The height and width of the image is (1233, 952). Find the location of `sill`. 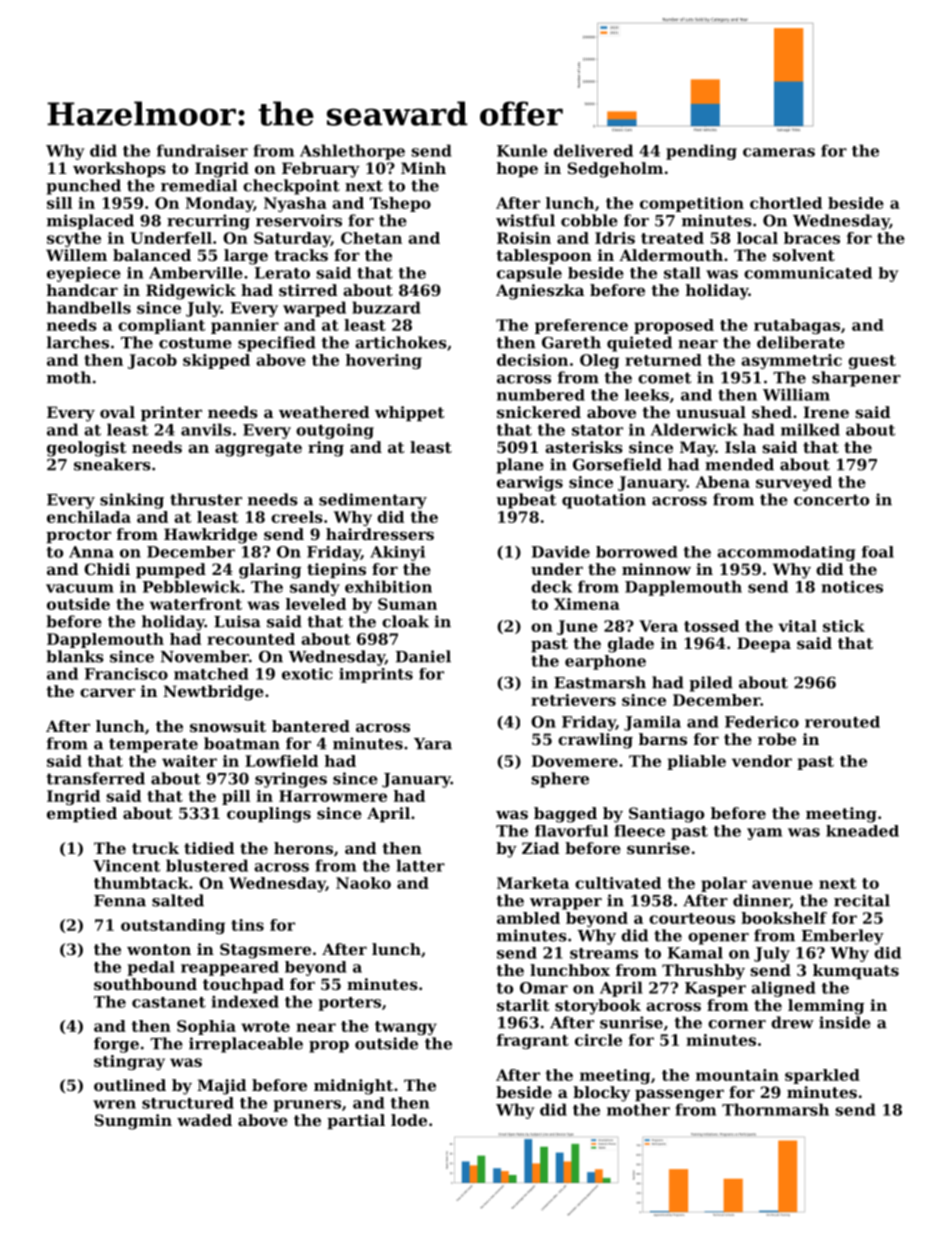

sill is located at coordinates (59, 203).
